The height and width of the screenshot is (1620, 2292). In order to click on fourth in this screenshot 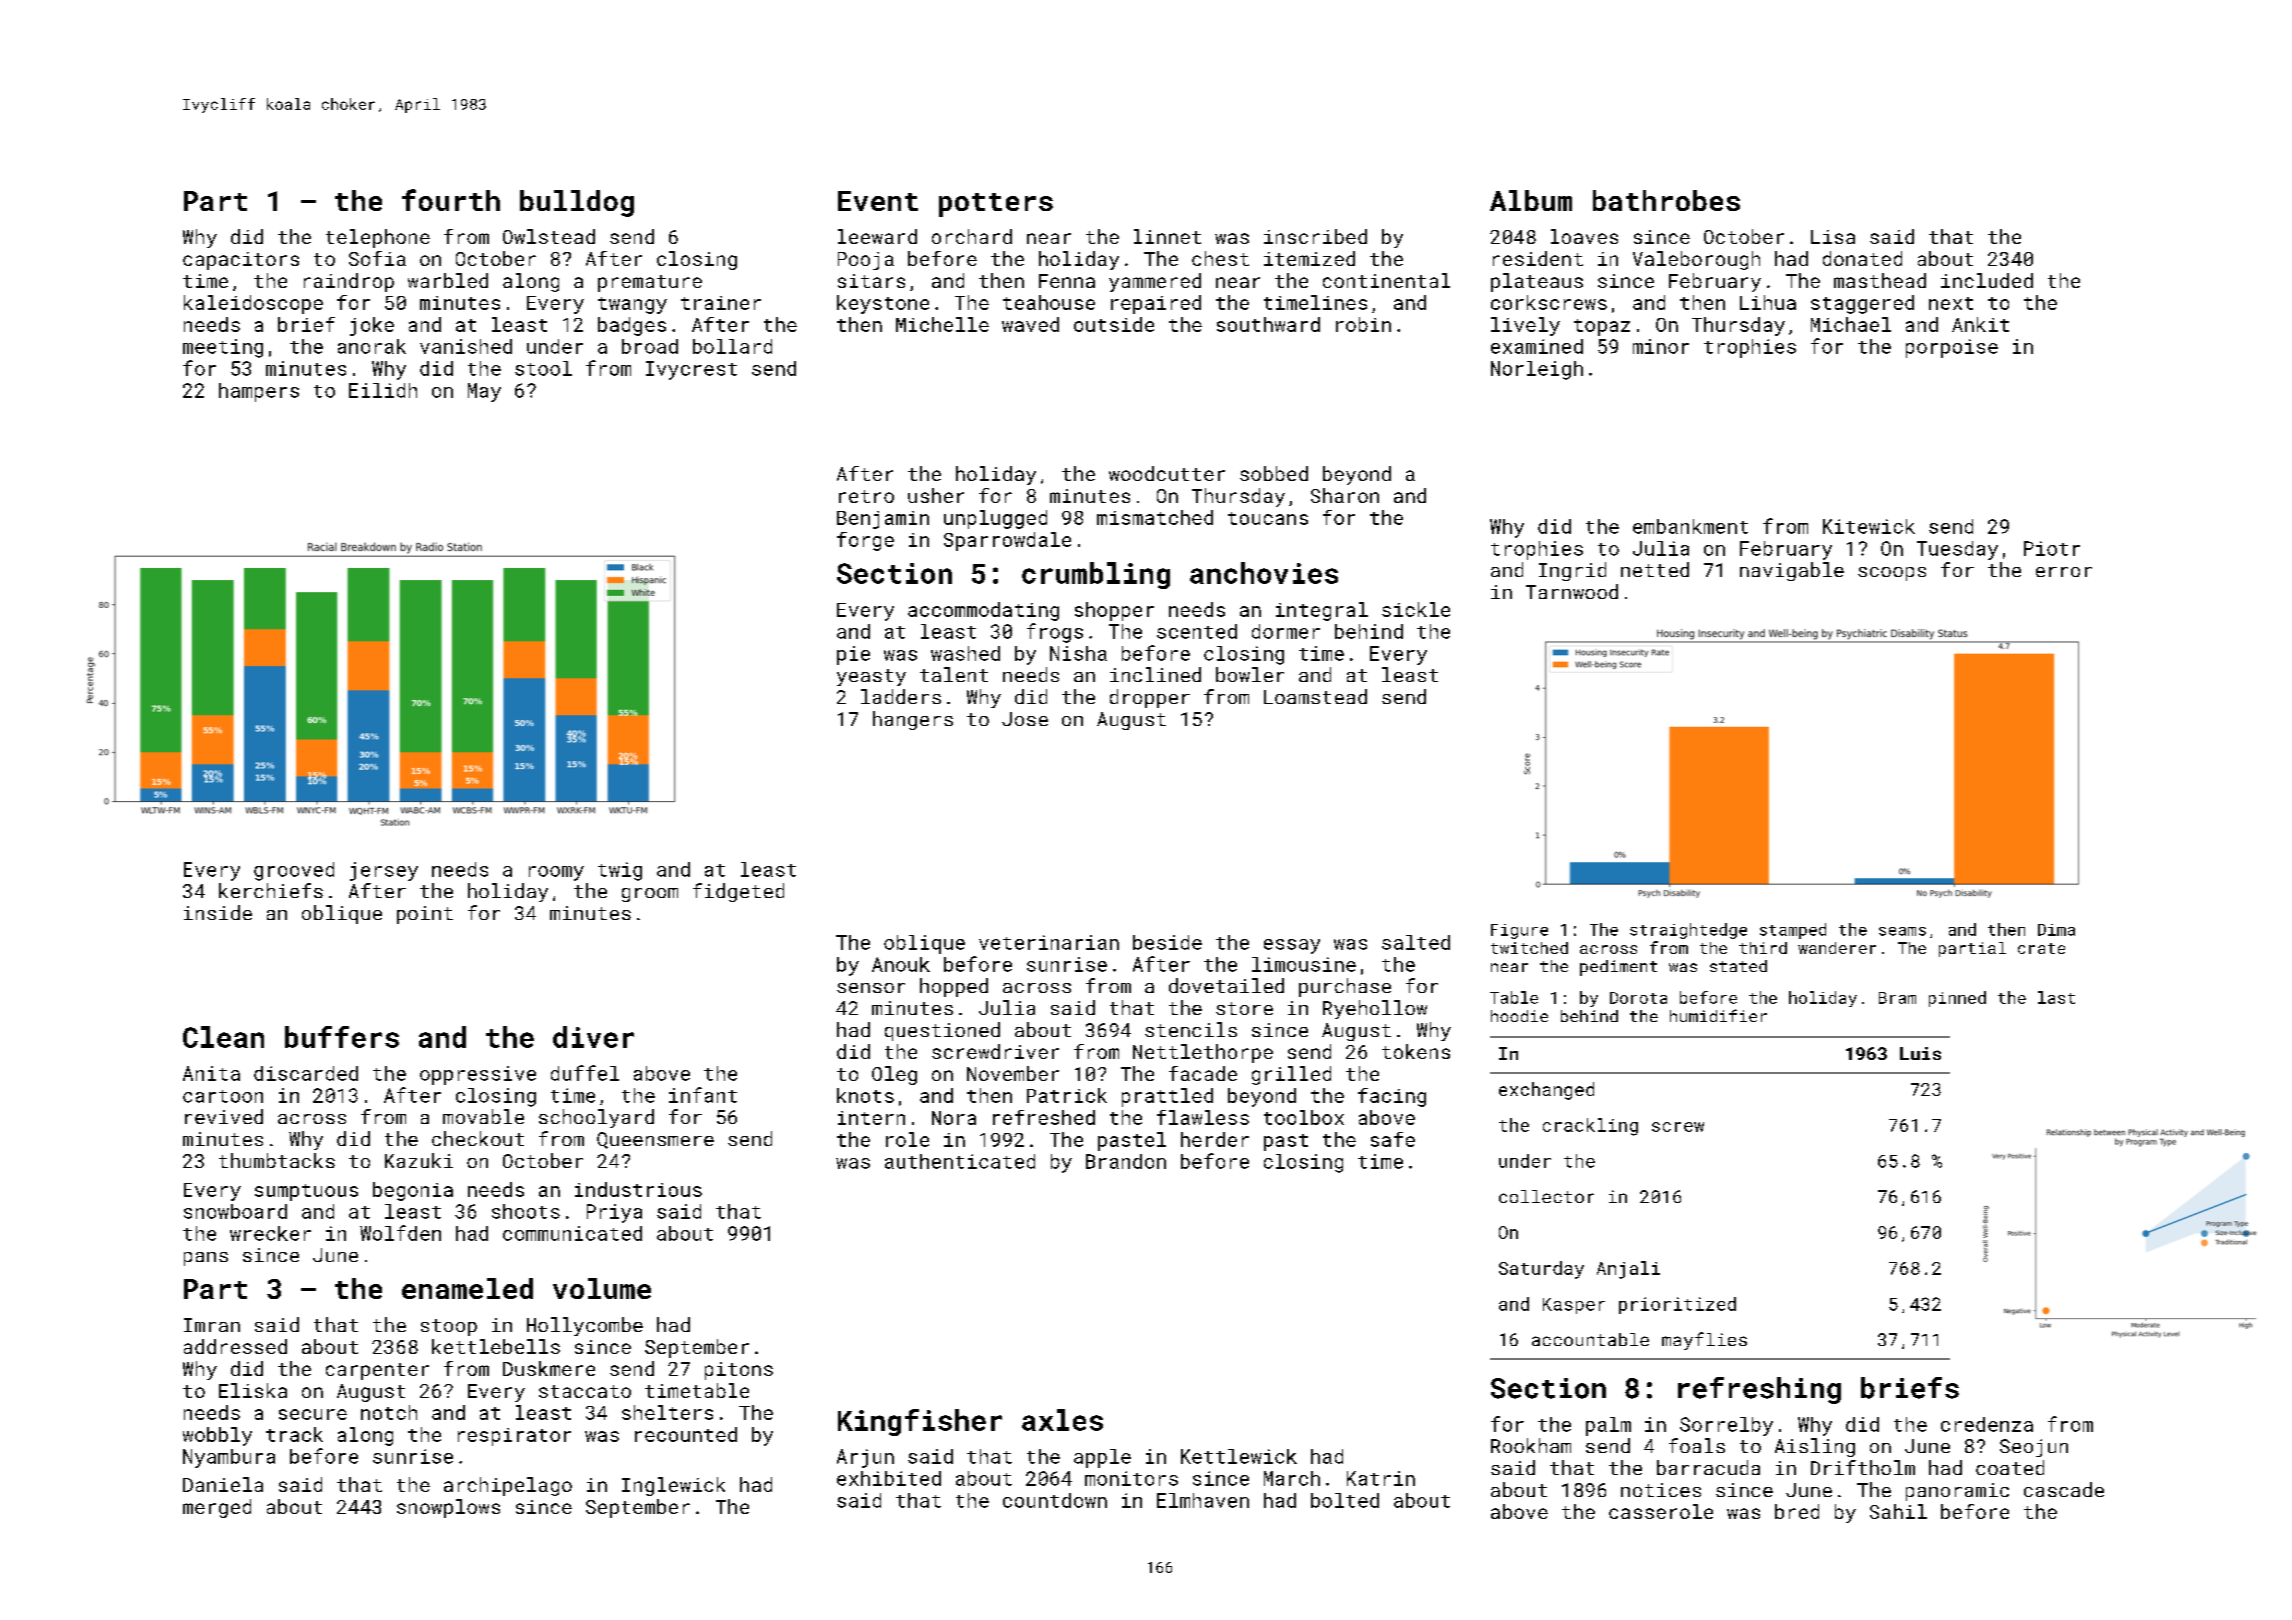, I will do `click(451, 200)`.
